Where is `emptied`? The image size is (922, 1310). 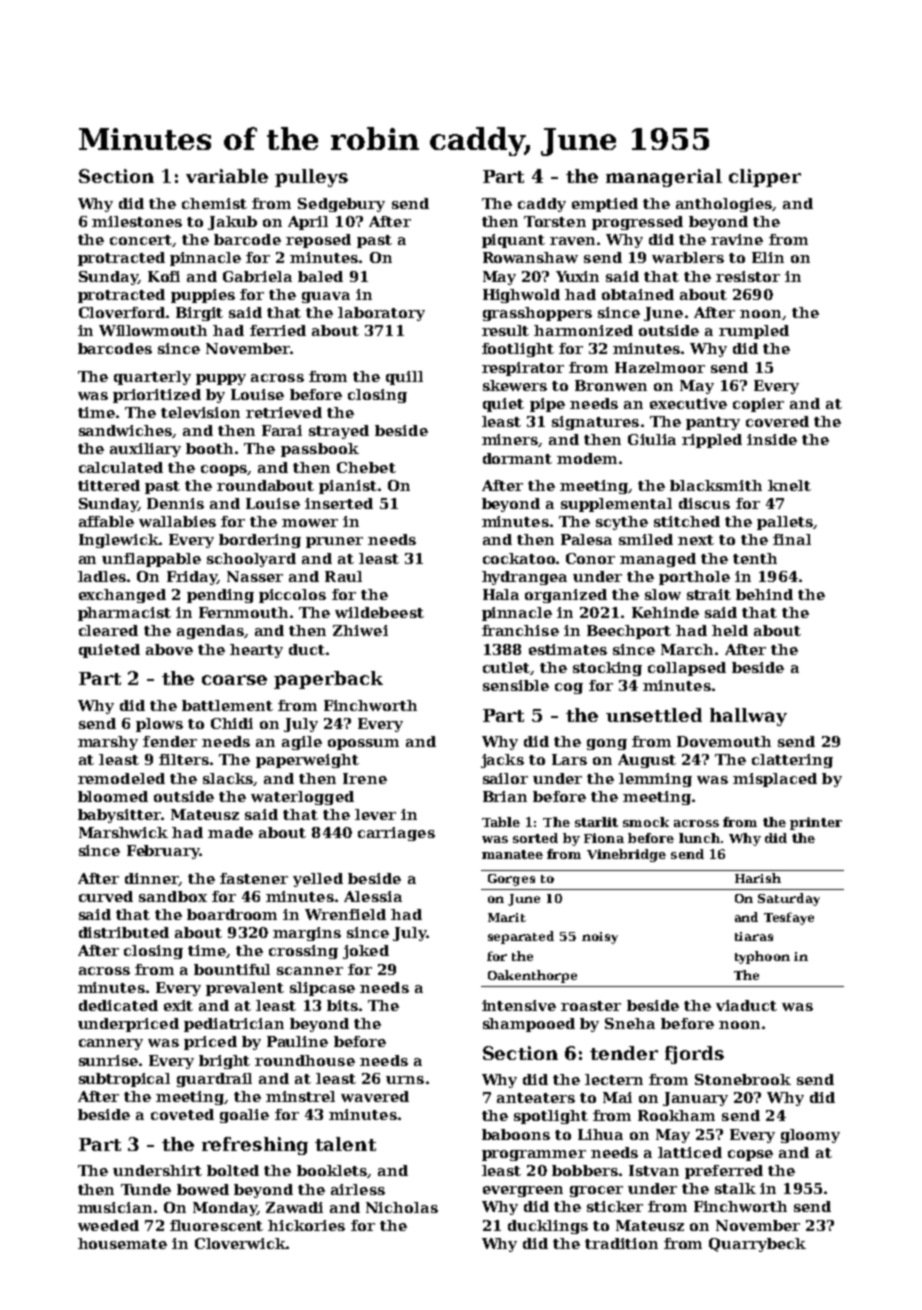 emptied is located at coordinates (605, 205).
